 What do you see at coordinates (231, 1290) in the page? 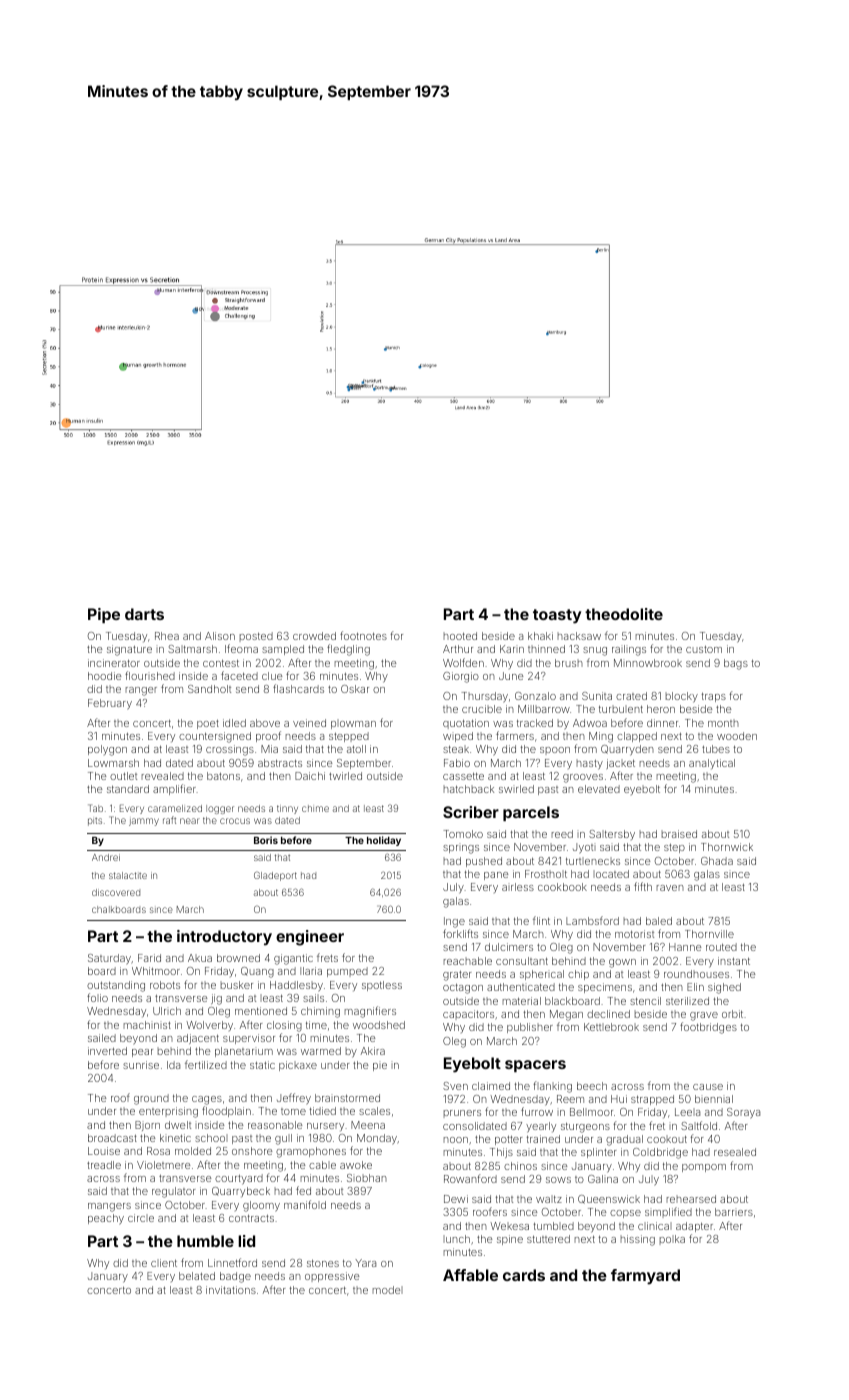
I see `invitations` at bounding box center [231, 1290].
